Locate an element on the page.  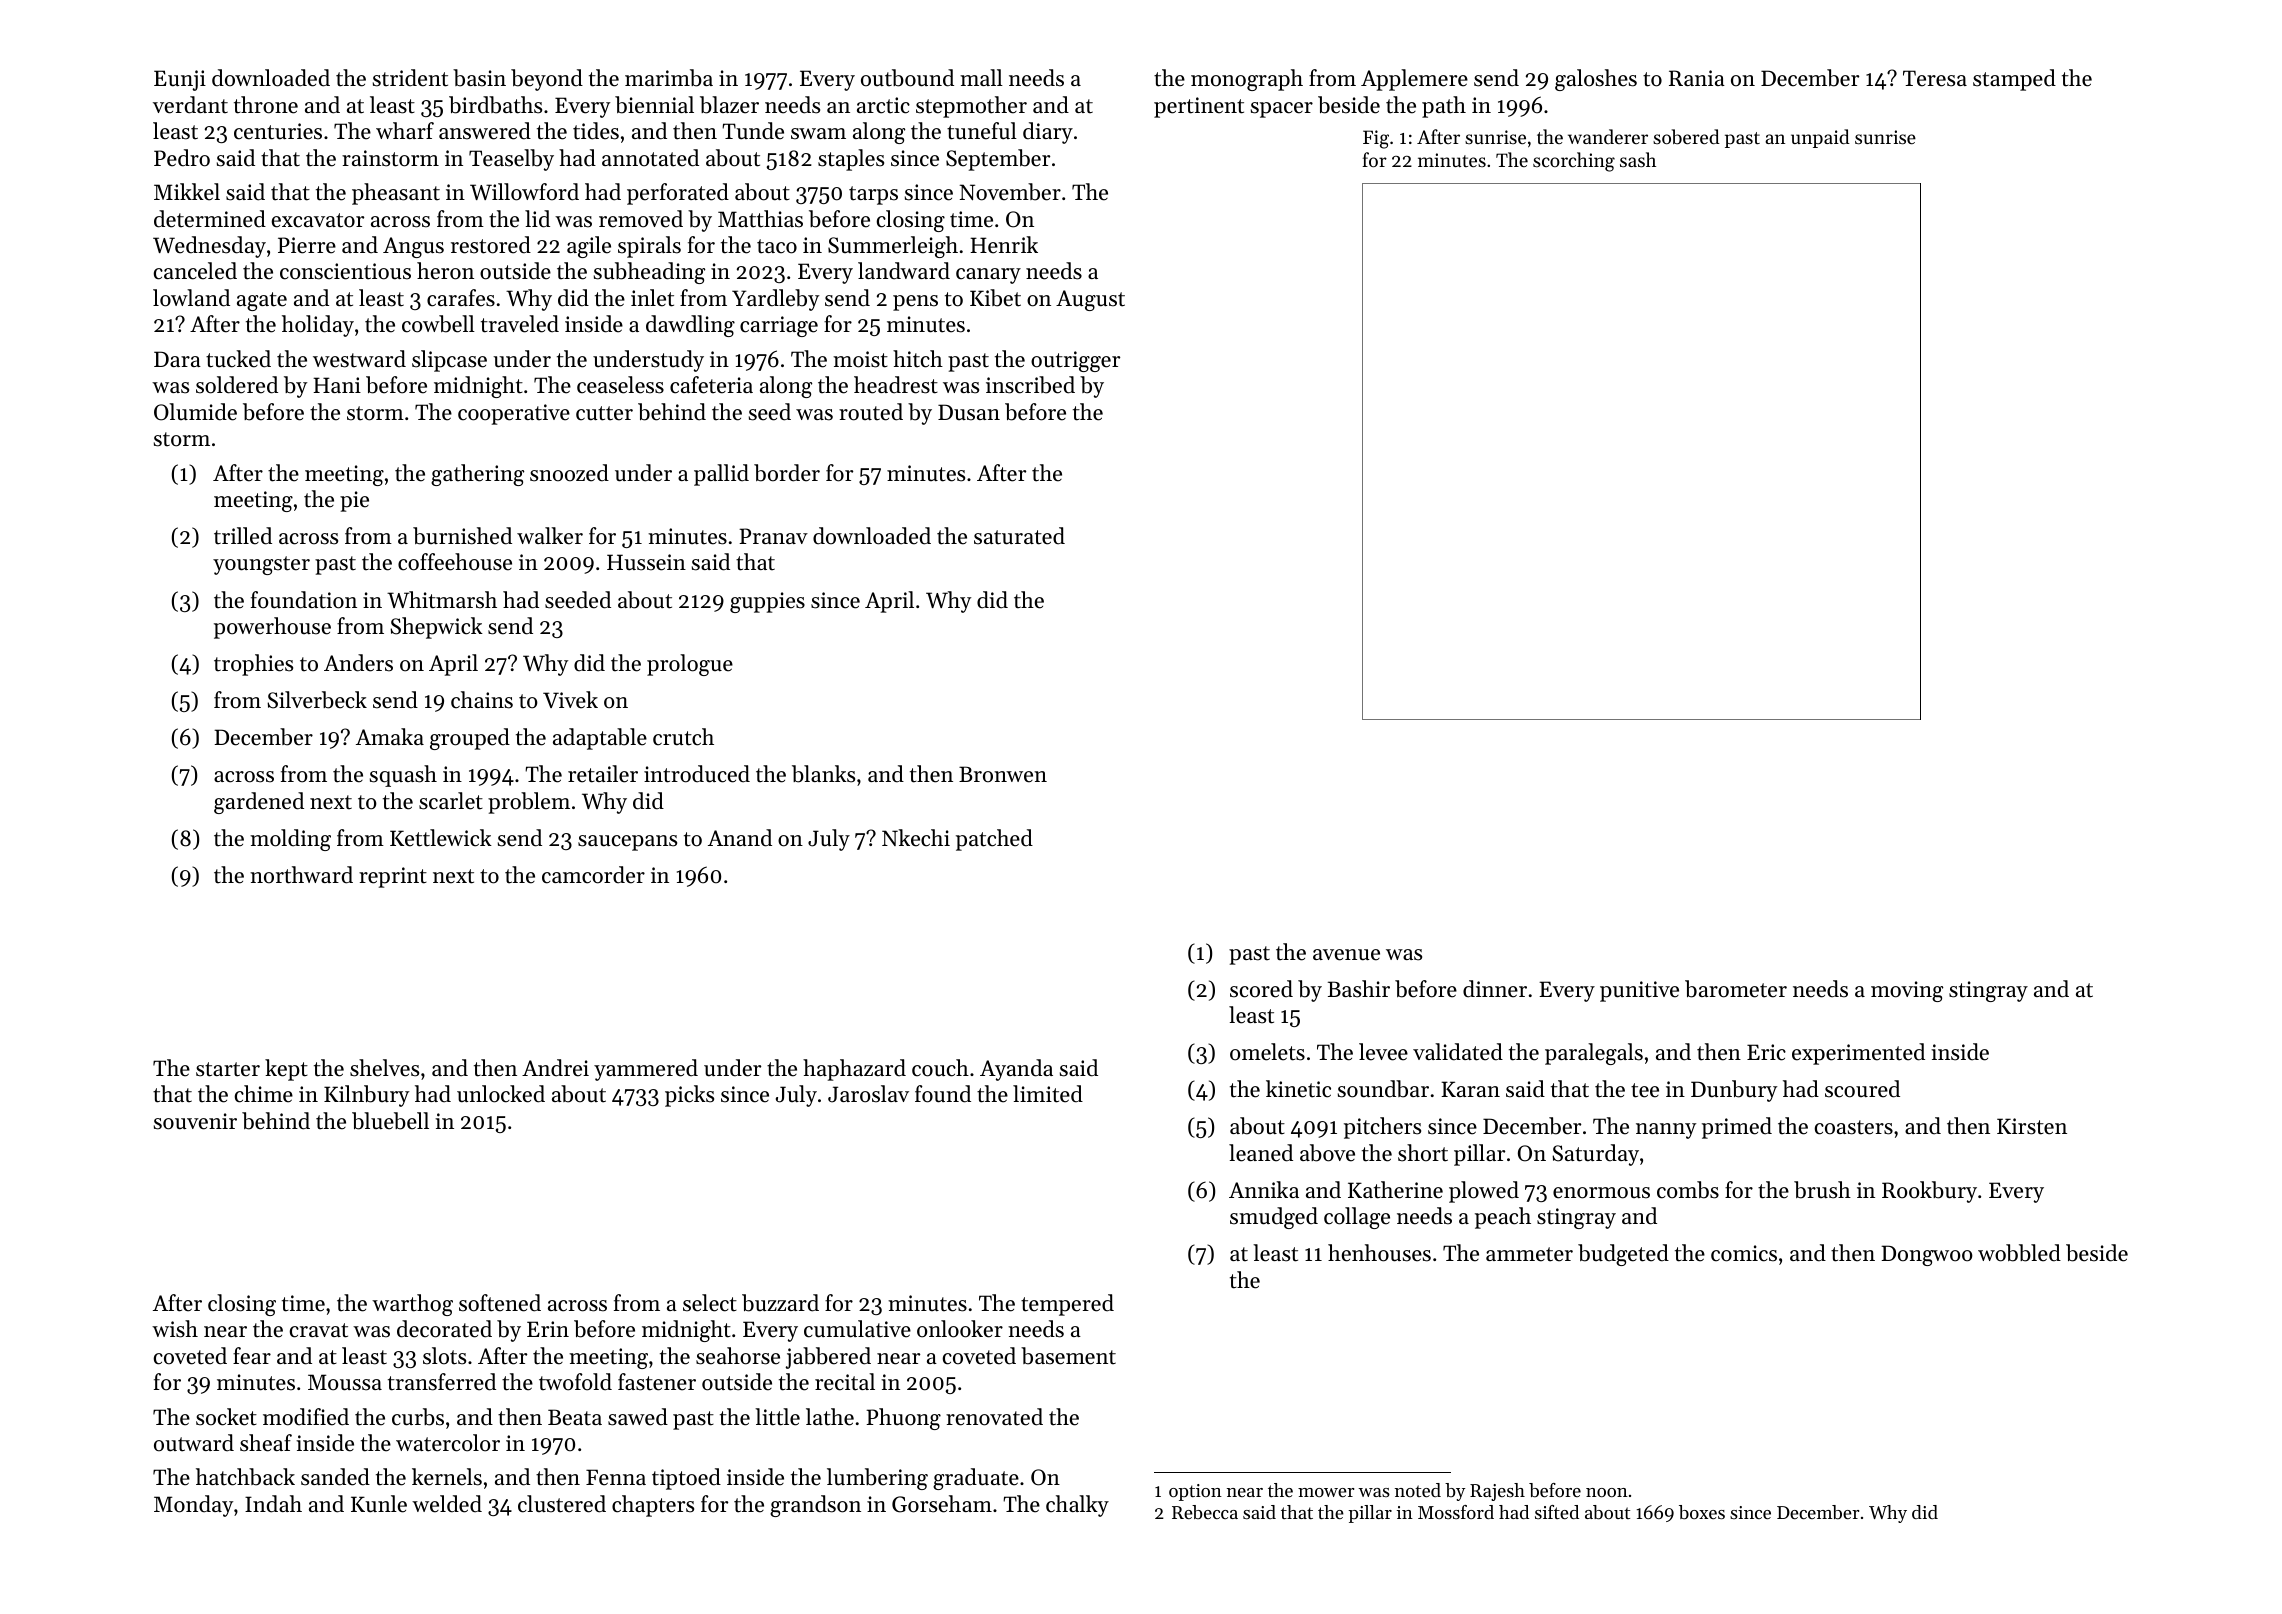
transferred is located at coordinates (442, 1382).
